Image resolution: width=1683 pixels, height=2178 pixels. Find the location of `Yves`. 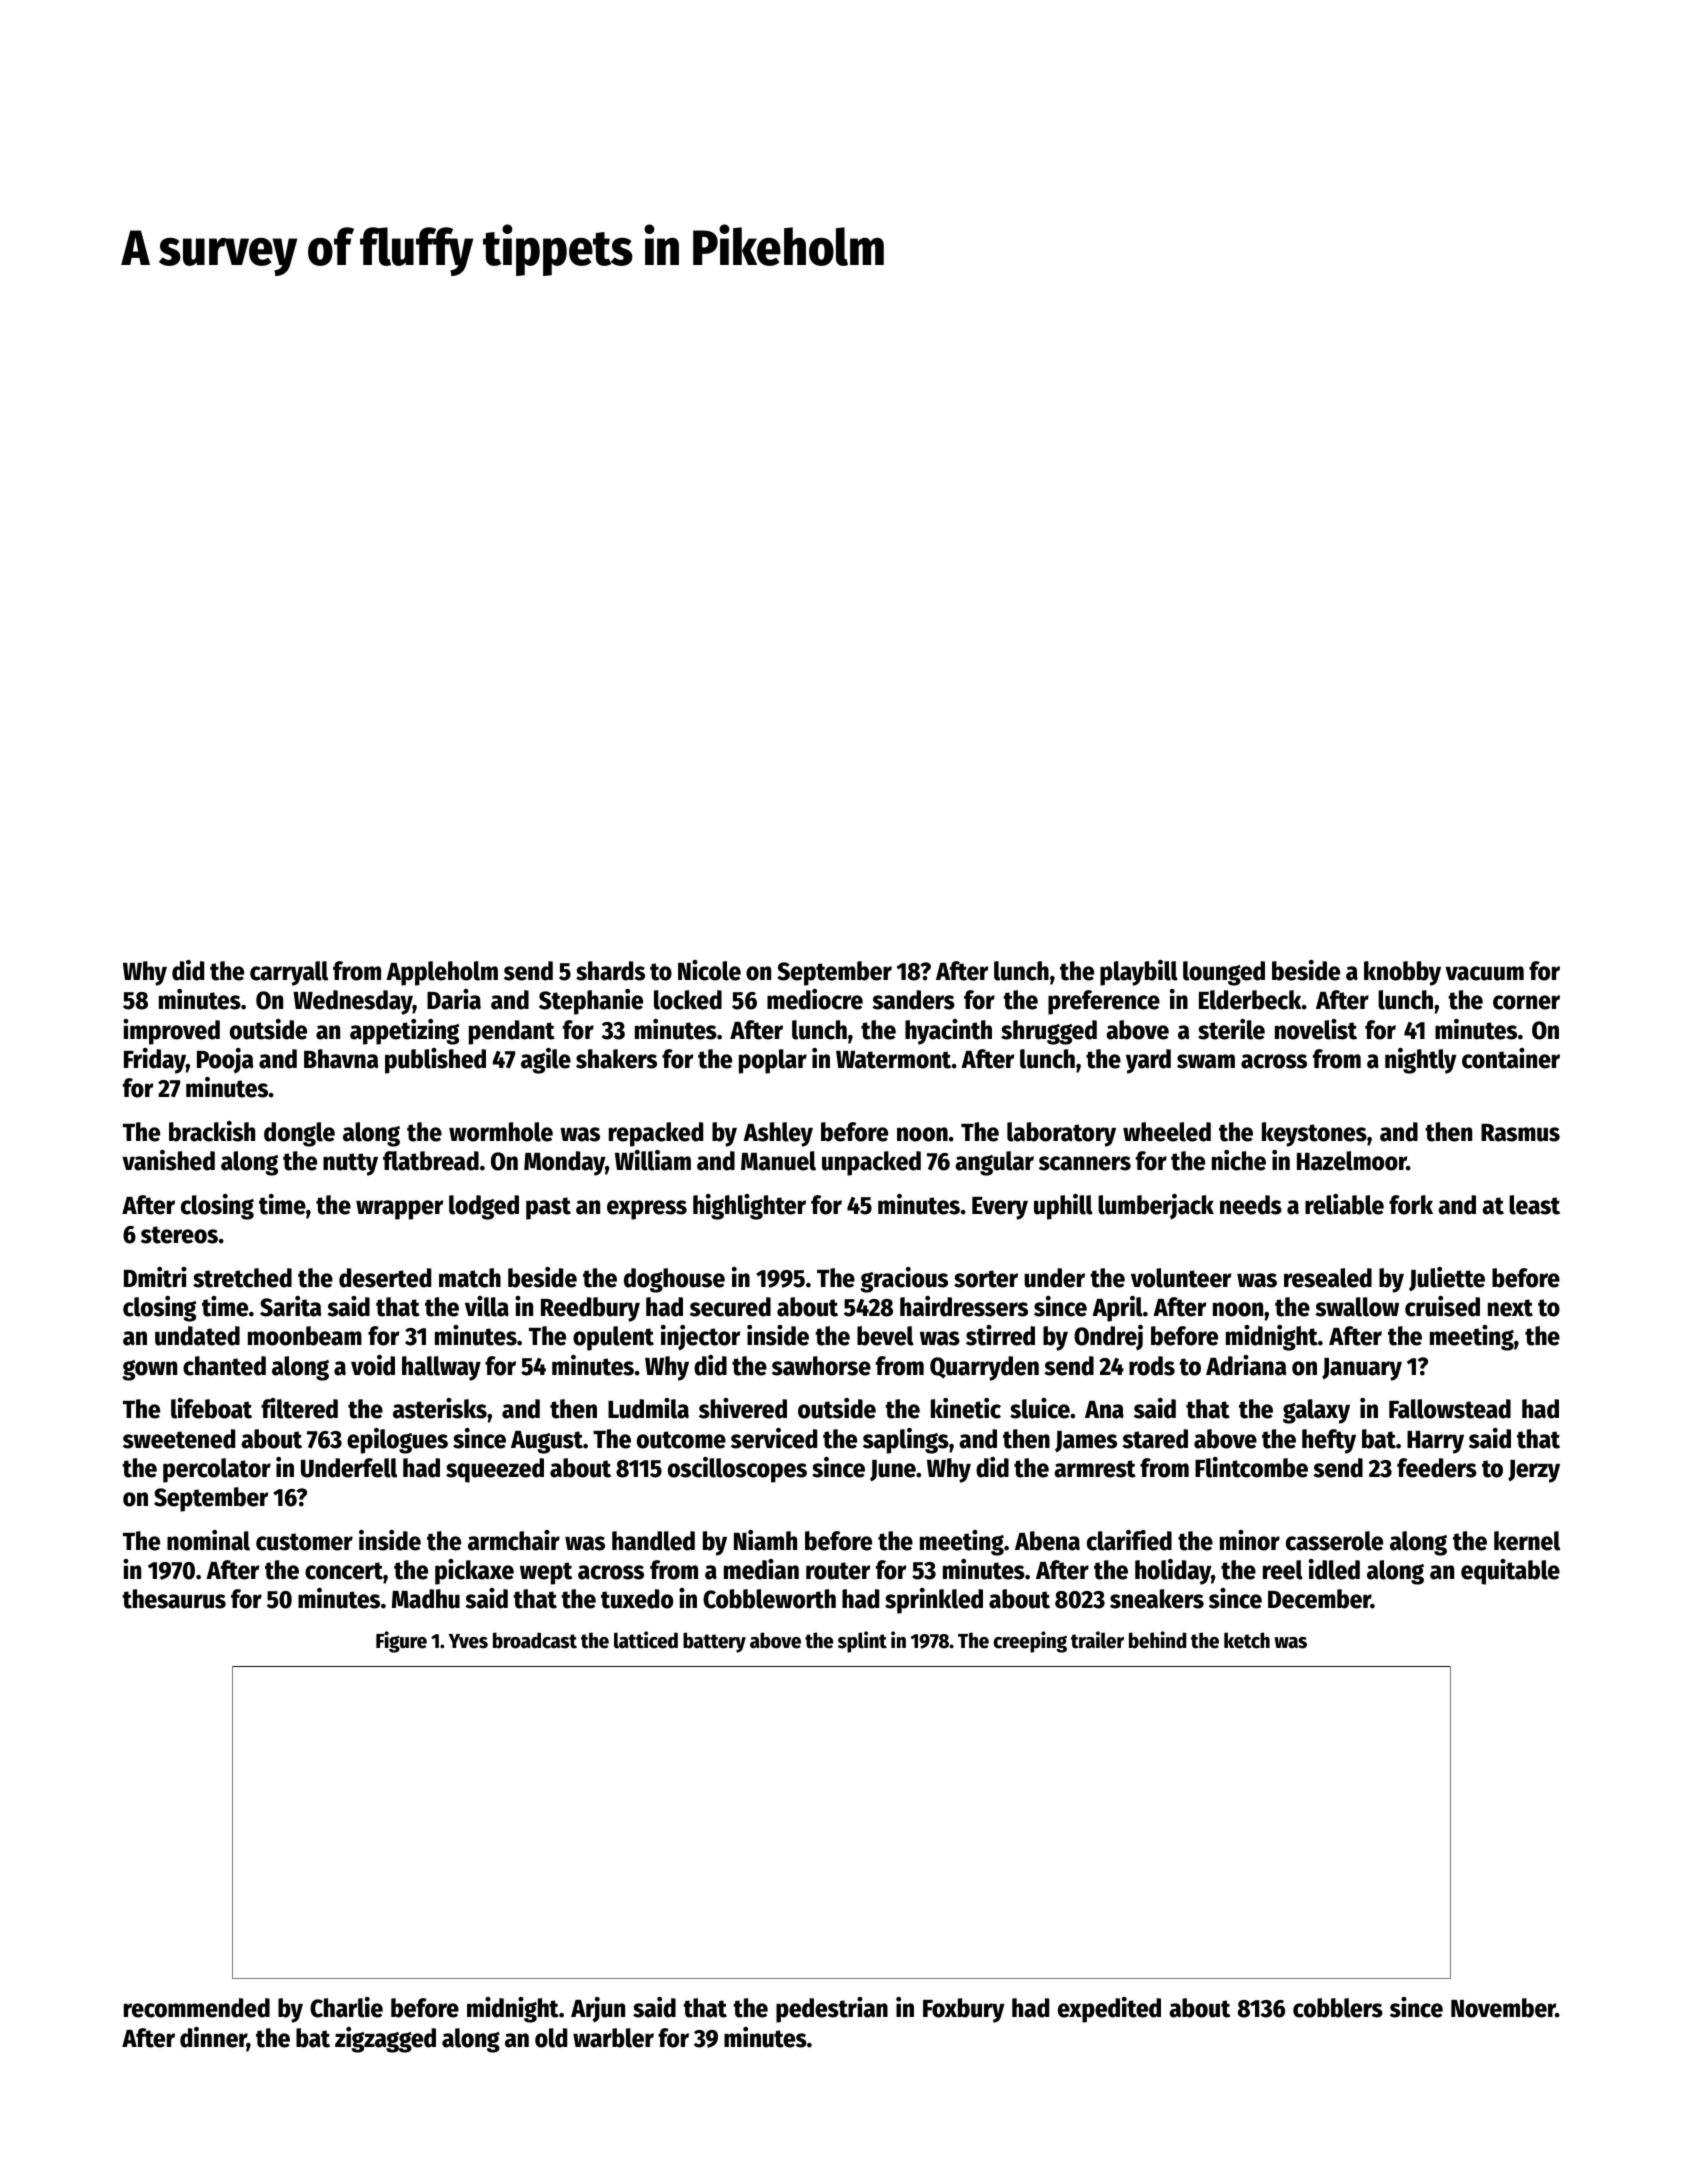

Yves is located at coordinates (468, 1641).
